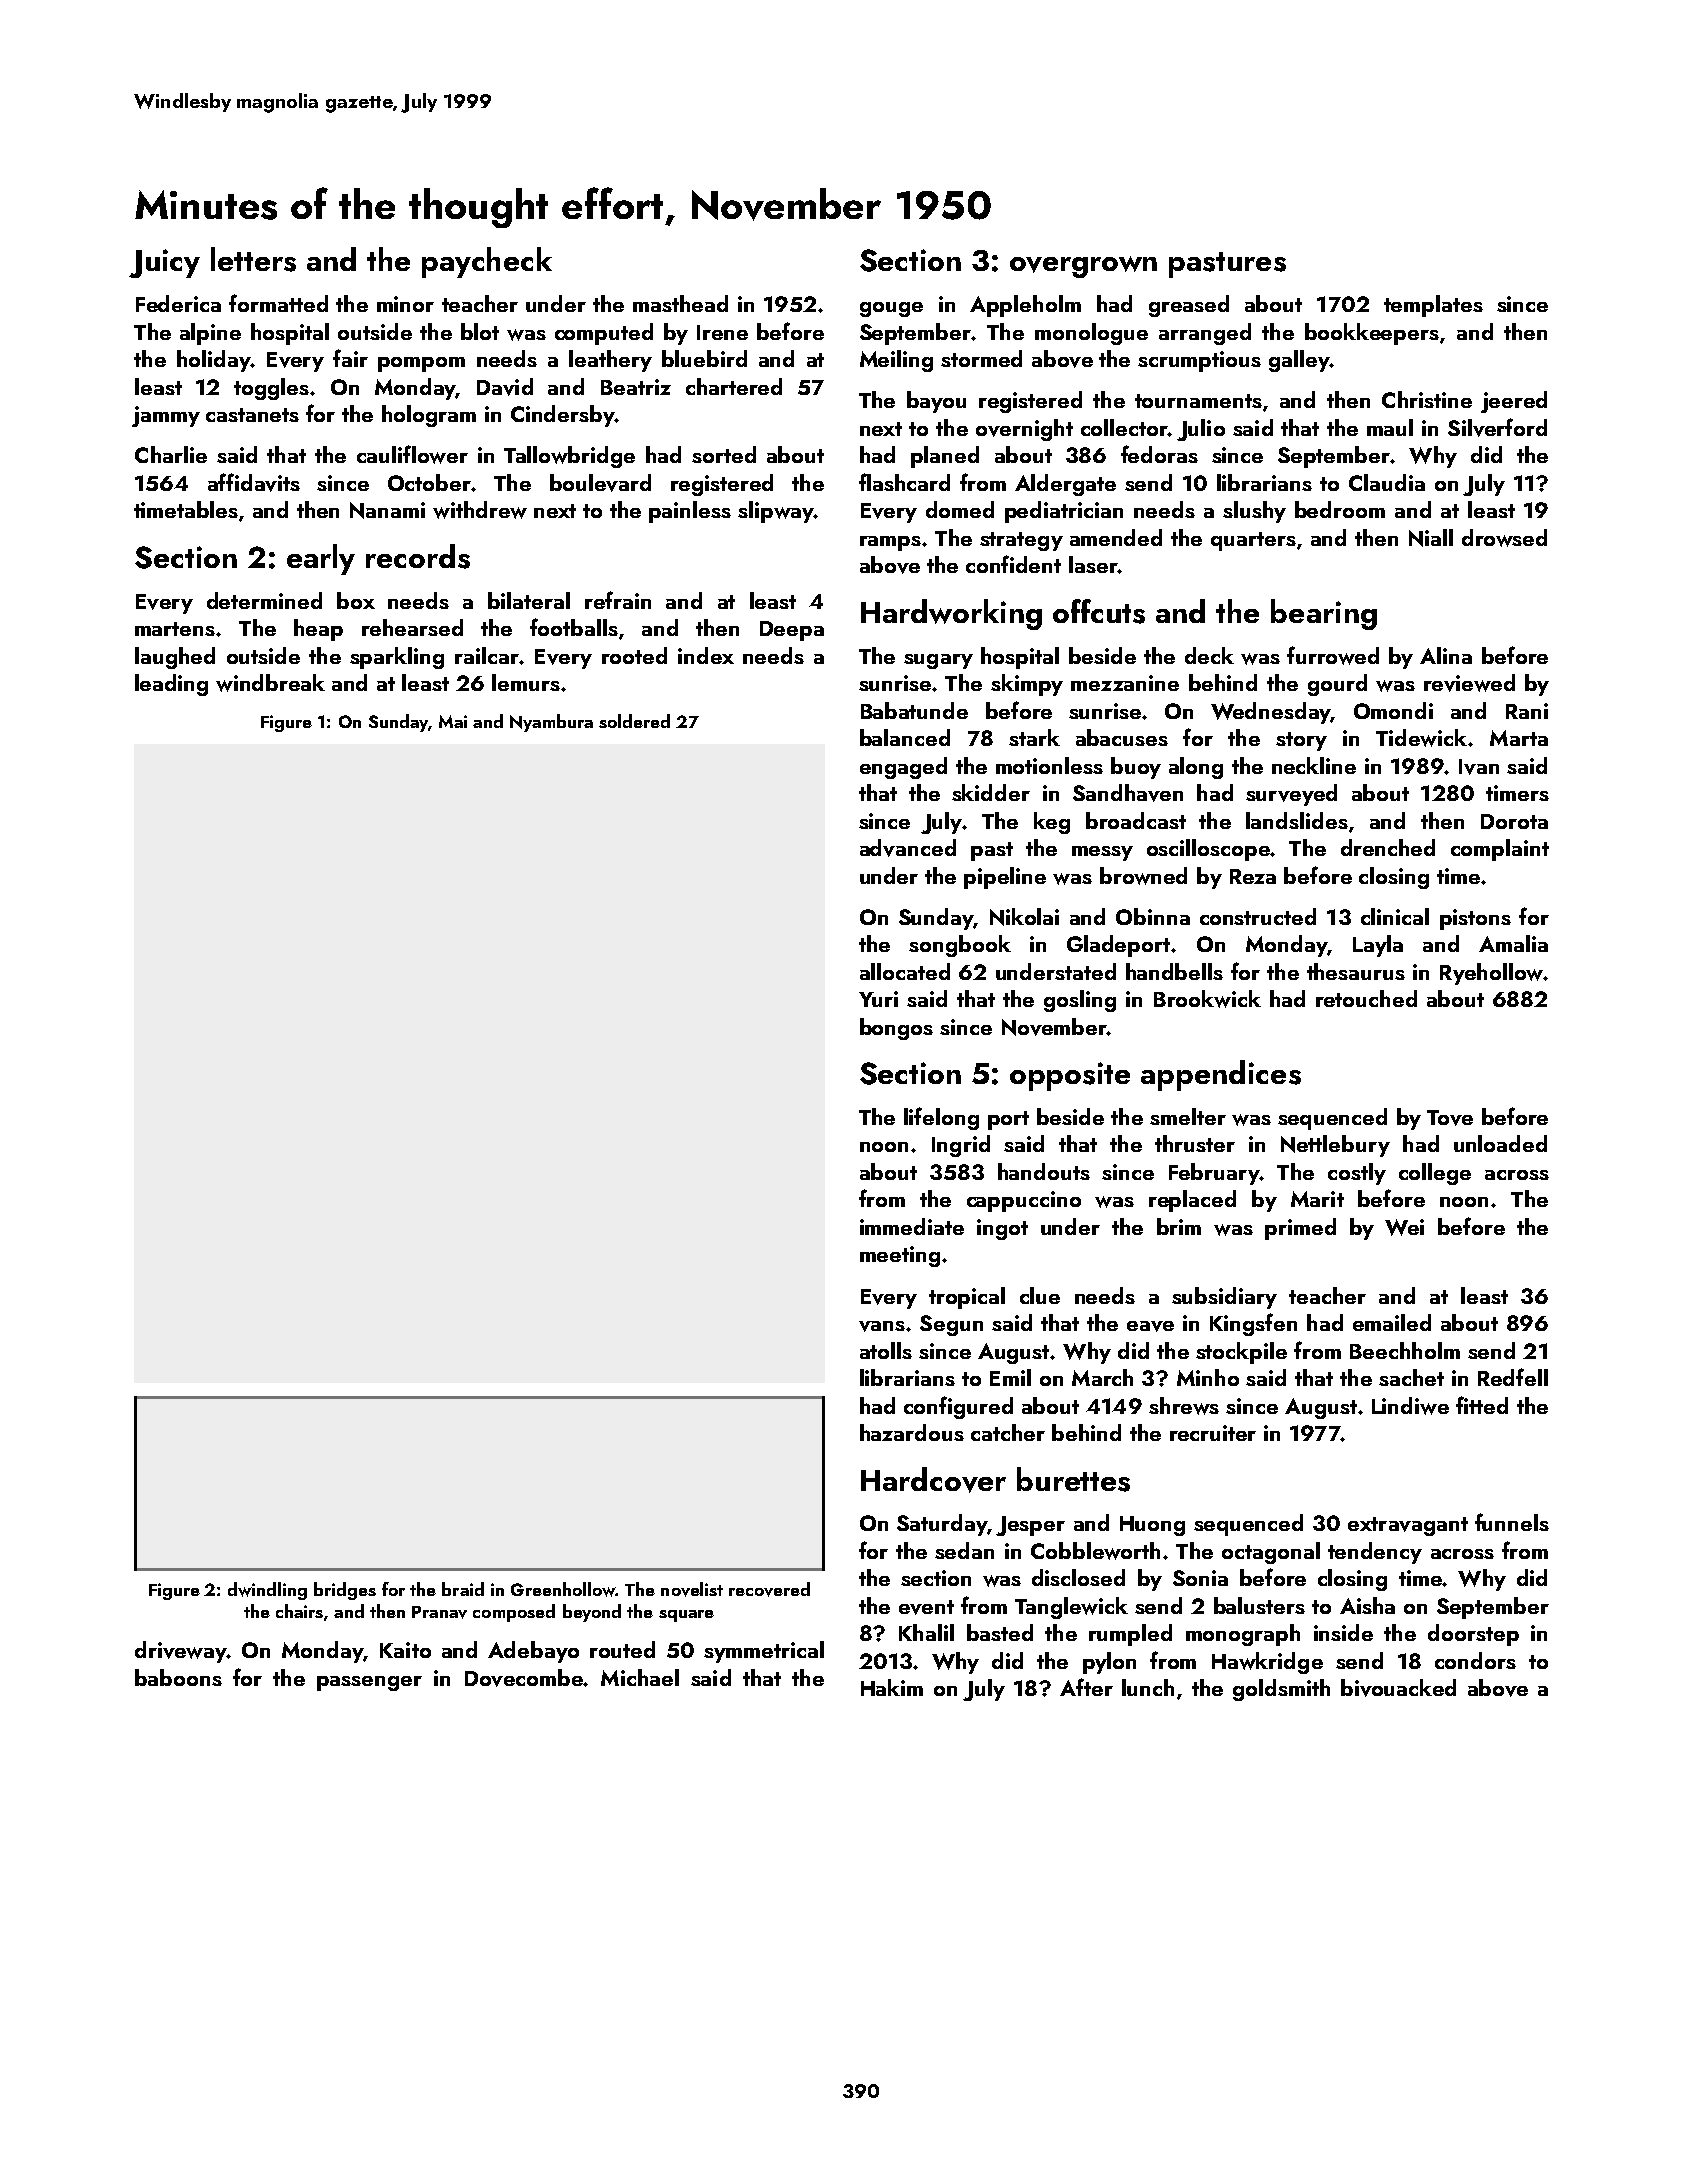  Describe the element at coordinates (1070, 1076) in the screenshot. I see `opposite` at that location.
